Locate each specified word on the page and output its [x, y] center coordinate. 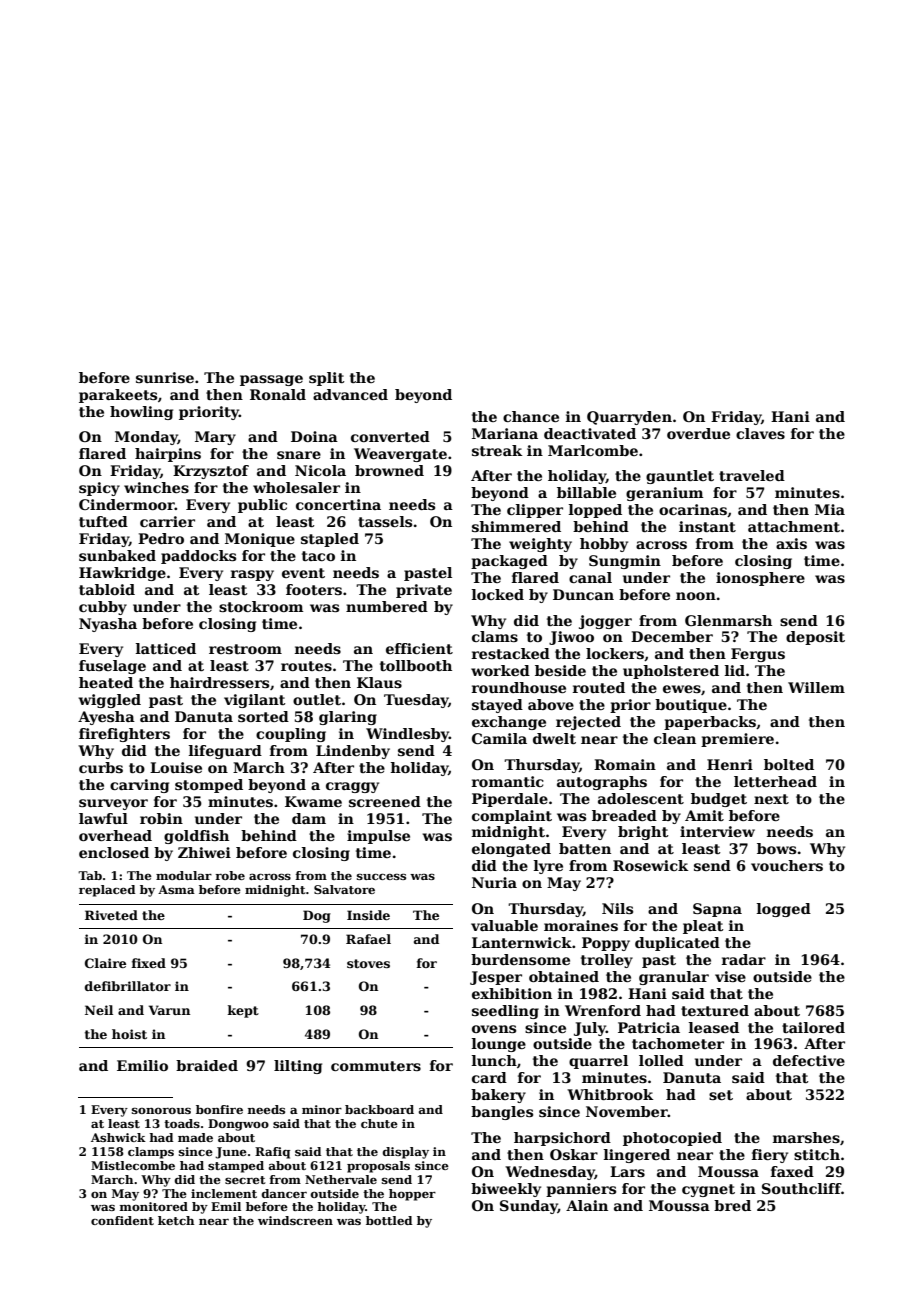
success [381, 876]
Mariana [505, 433]
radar [744, 959]
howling [141, 413]
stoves [368, 963]
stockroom [261, 606]
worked [500, 670]
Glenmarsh [728, 620]
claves [760, 433]
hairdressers [219, 682]
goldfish [196, 837]
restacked [511, 653]
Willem [816, 687]
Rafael [368, 939]
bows [776, 848]
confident [122, 1220]
